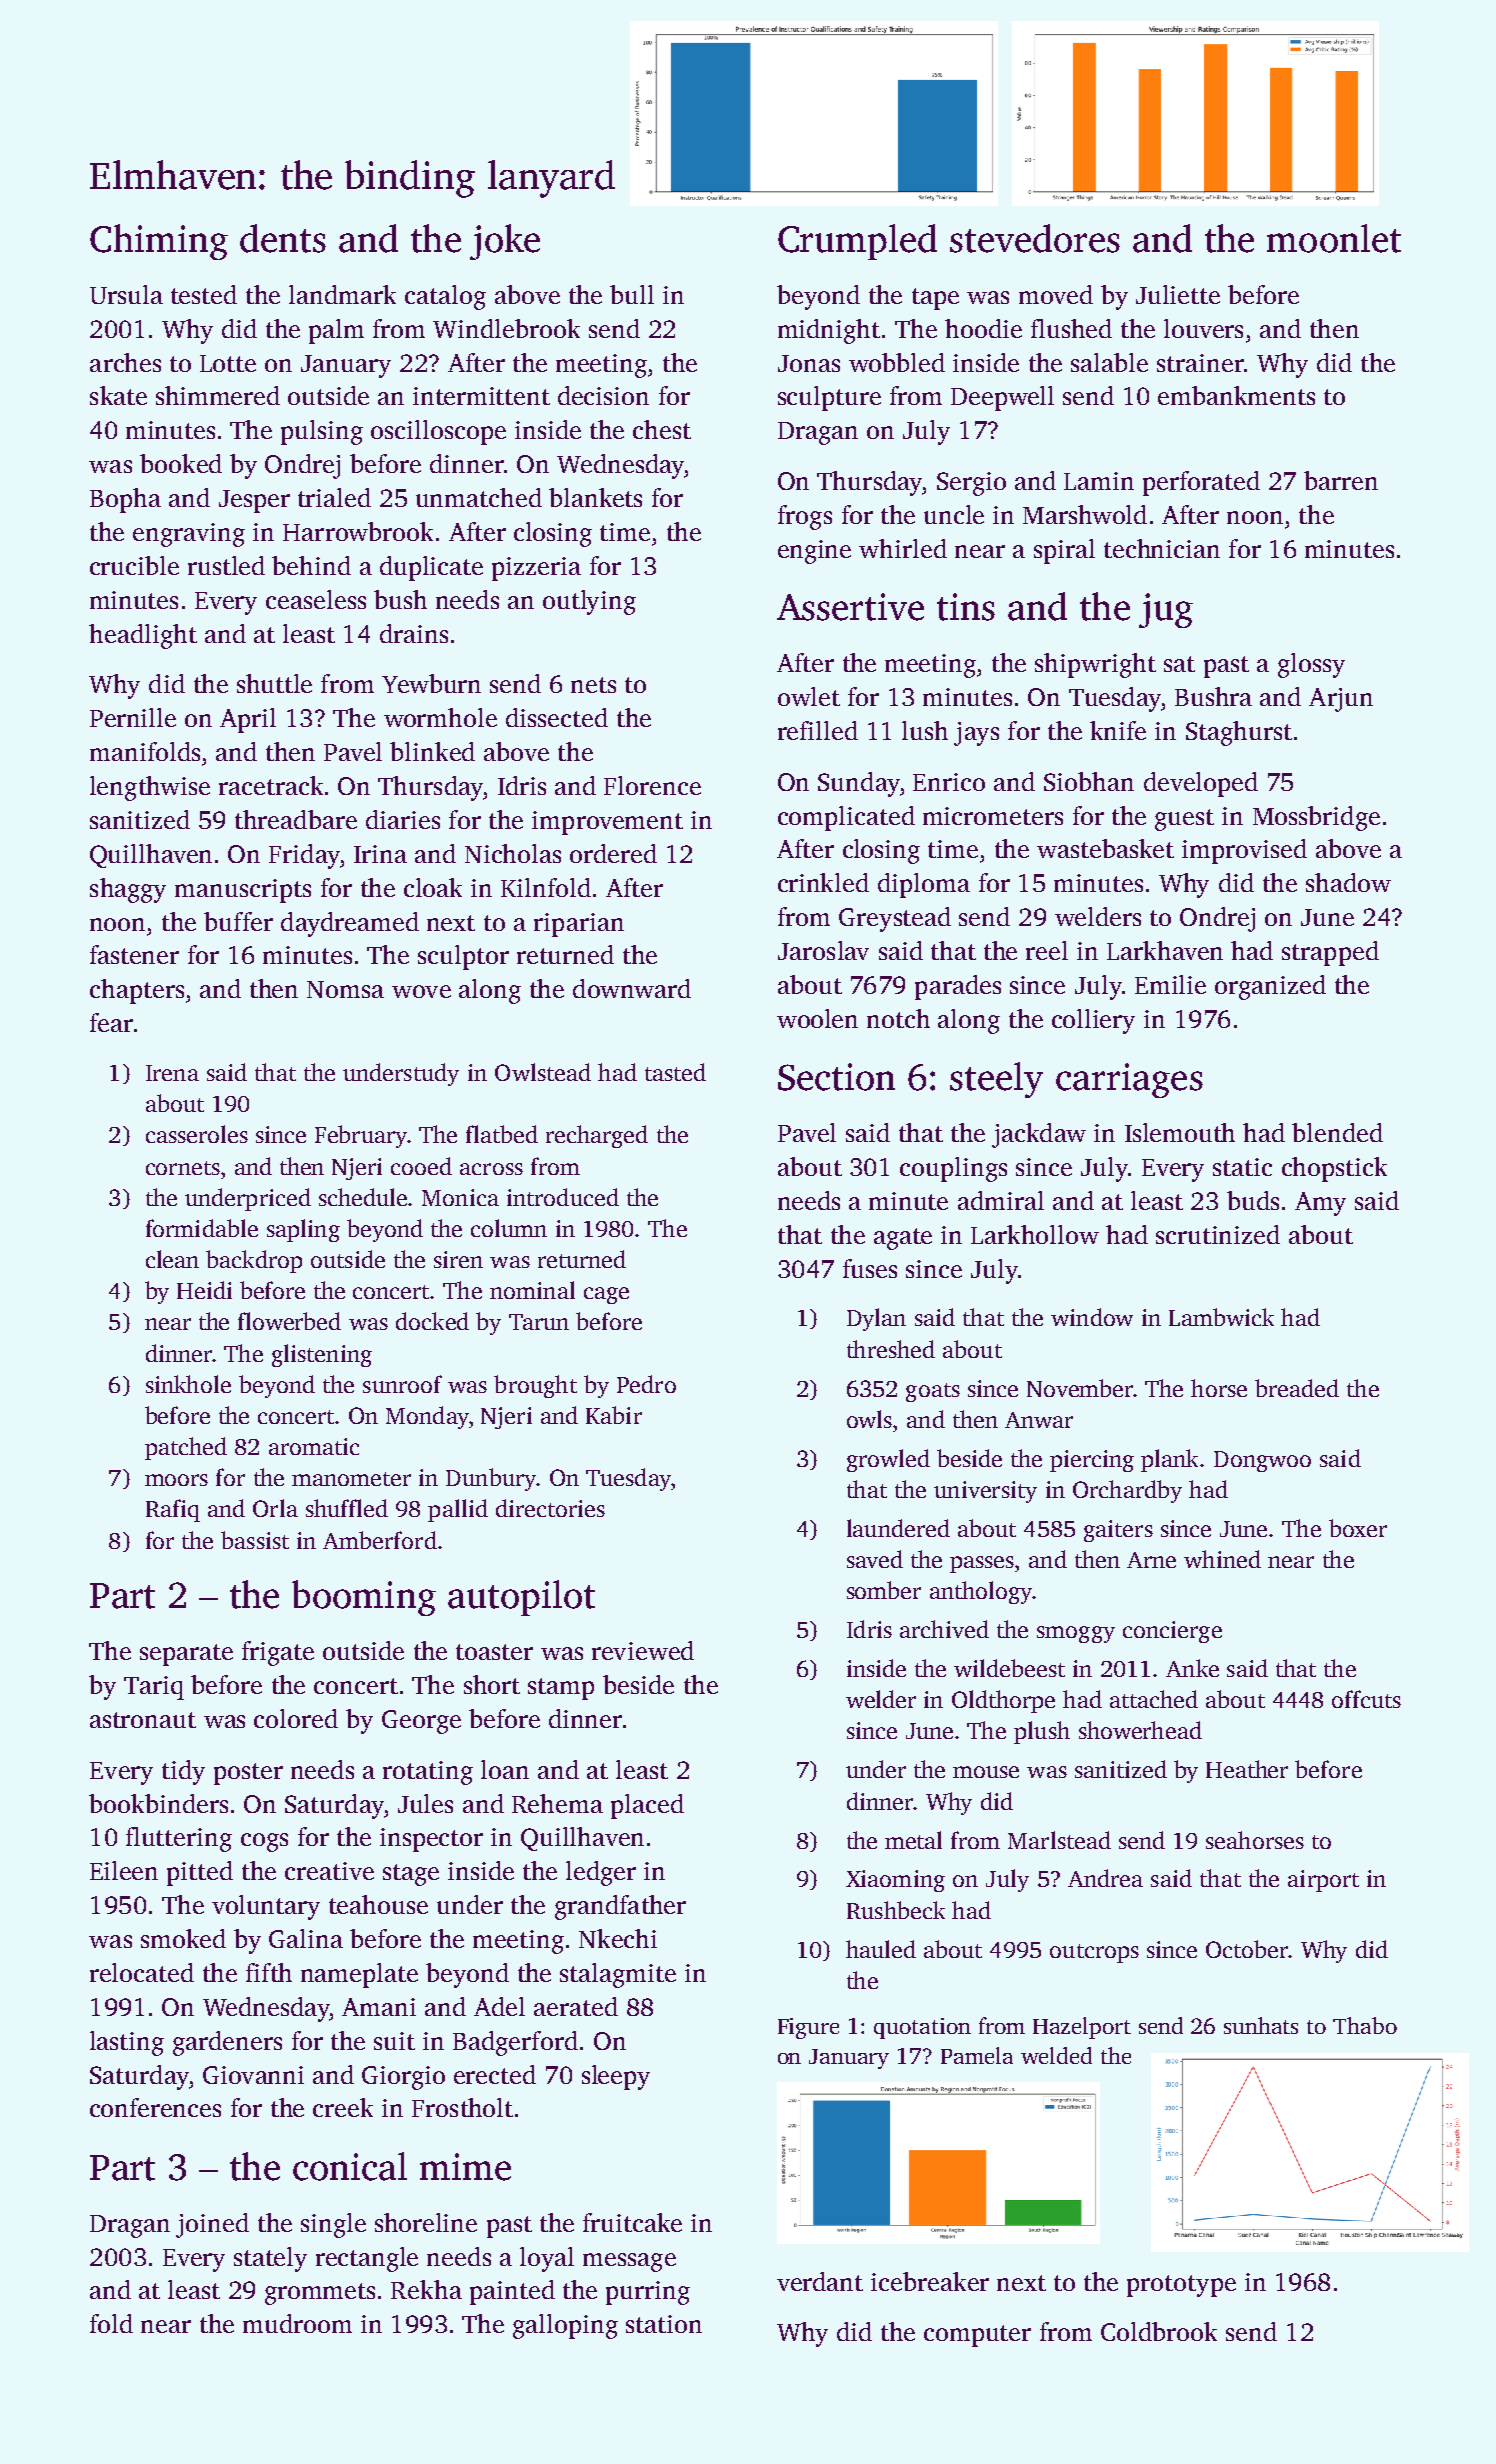 The image size is (1496, 2464). What do you see at coordinates (297, 2323) in the page?
I see `mudroom` at bounding box center [297, 2323].
